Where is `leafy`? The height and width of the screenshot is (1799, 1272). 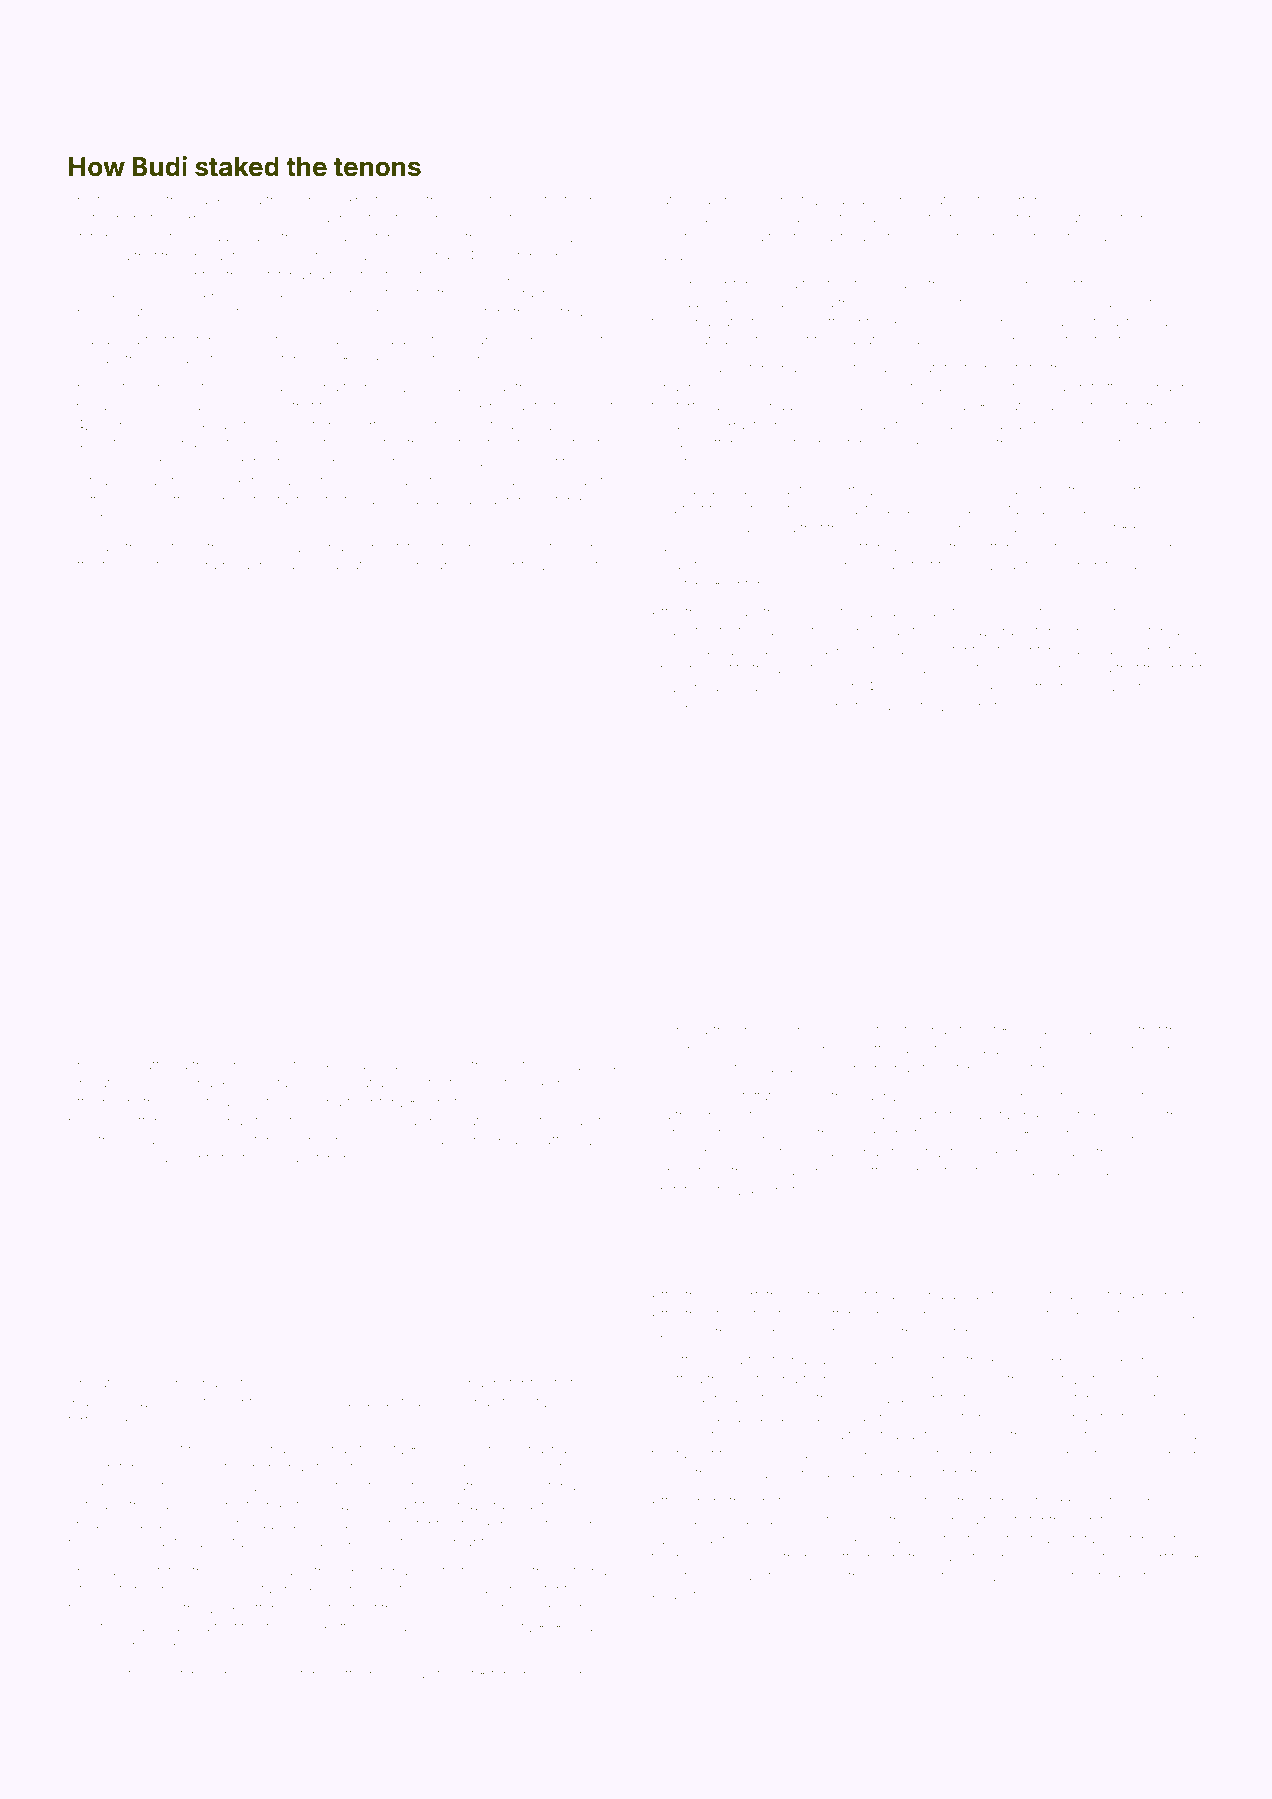
leafy is located at coordinates (124, 1675).
